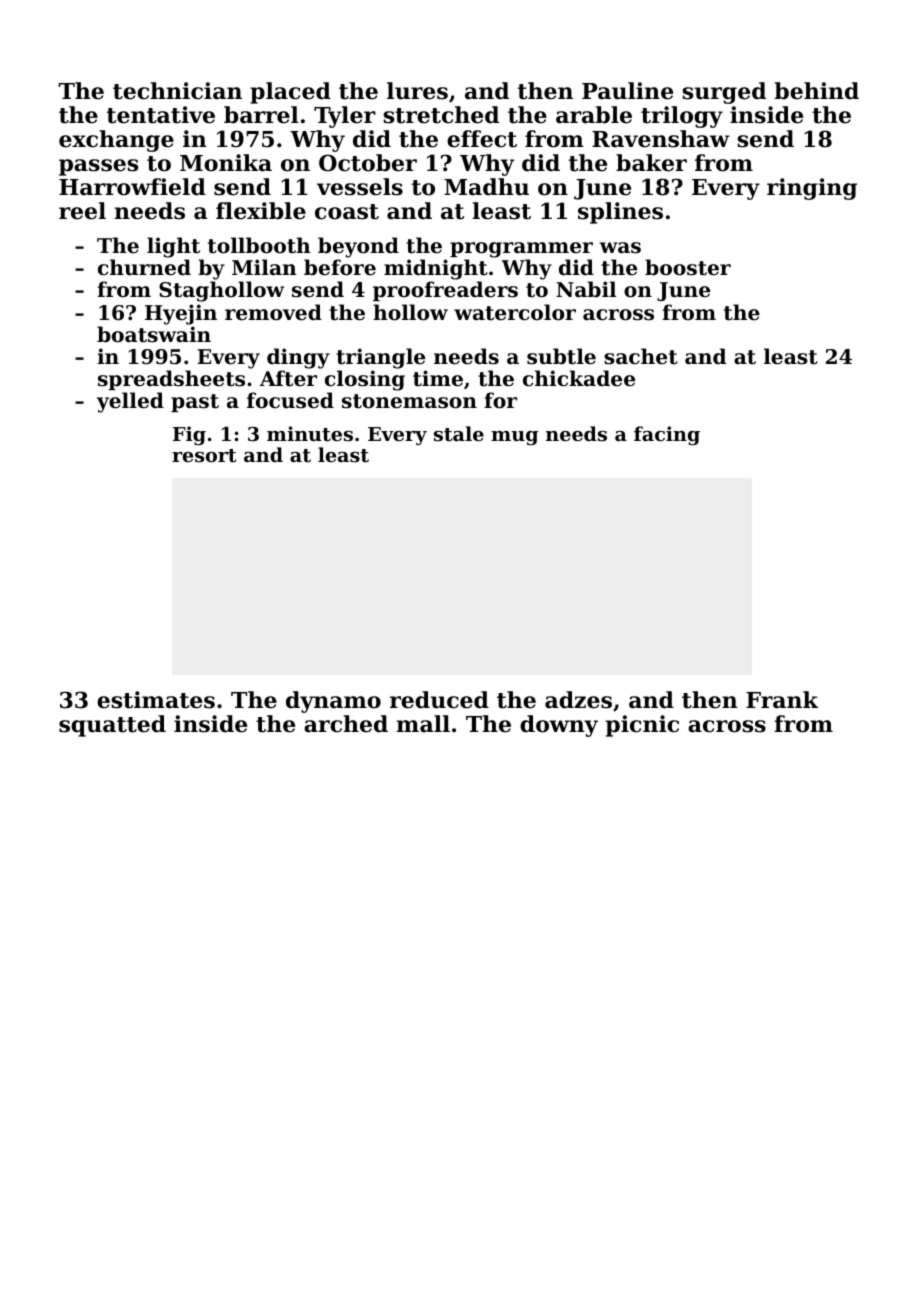 Image resolution: width=924 pixels, height=1311 pixels. Describe the element at coordinates (177, 91) in the screenshot. I see `technician` at that location.
